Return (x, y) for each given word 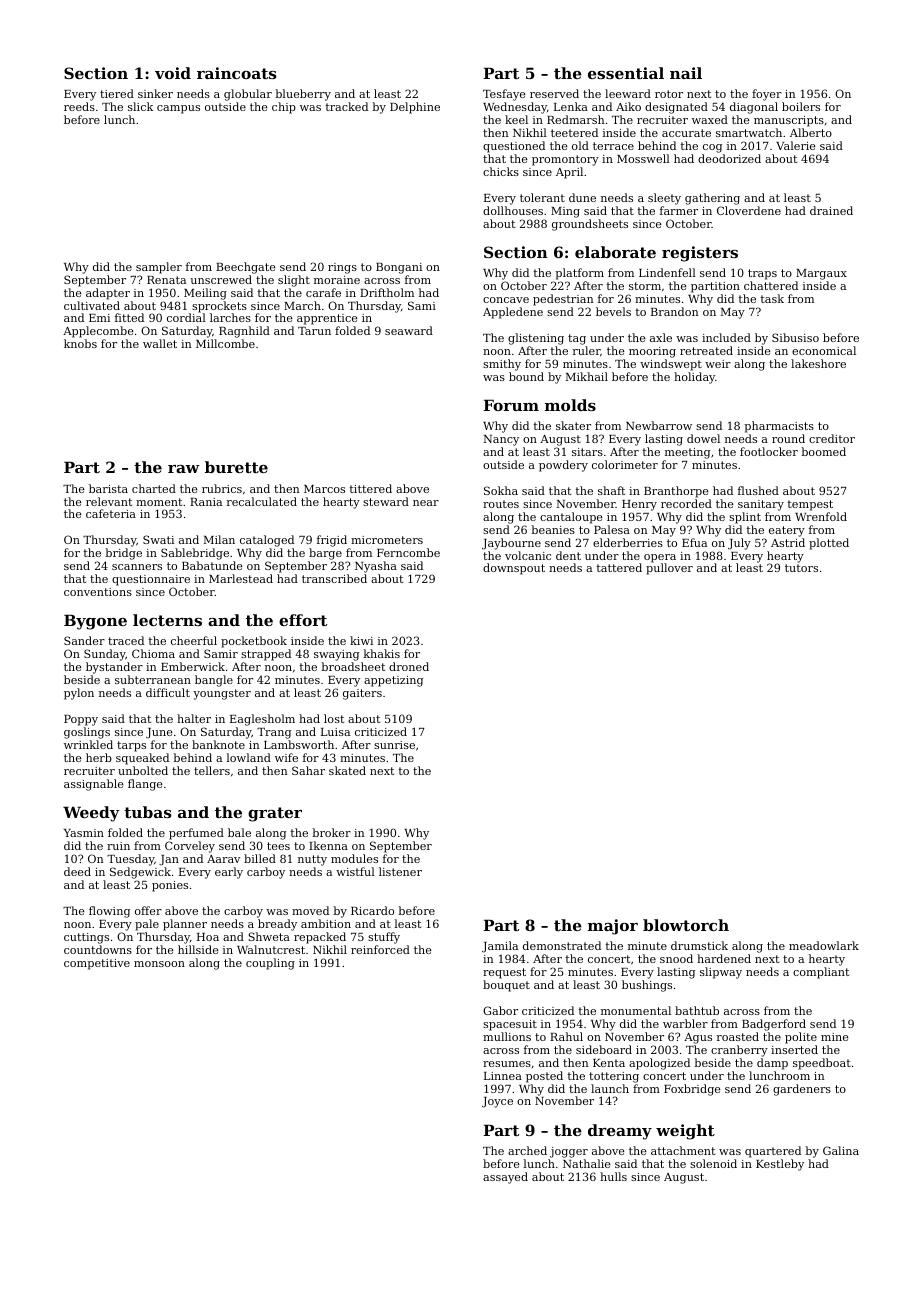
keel (516, 119)
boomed (823, 451)
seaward (409, 330)
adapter (108, 294)
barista (108, 488)
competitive (97, 964)
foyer (767, 95)
